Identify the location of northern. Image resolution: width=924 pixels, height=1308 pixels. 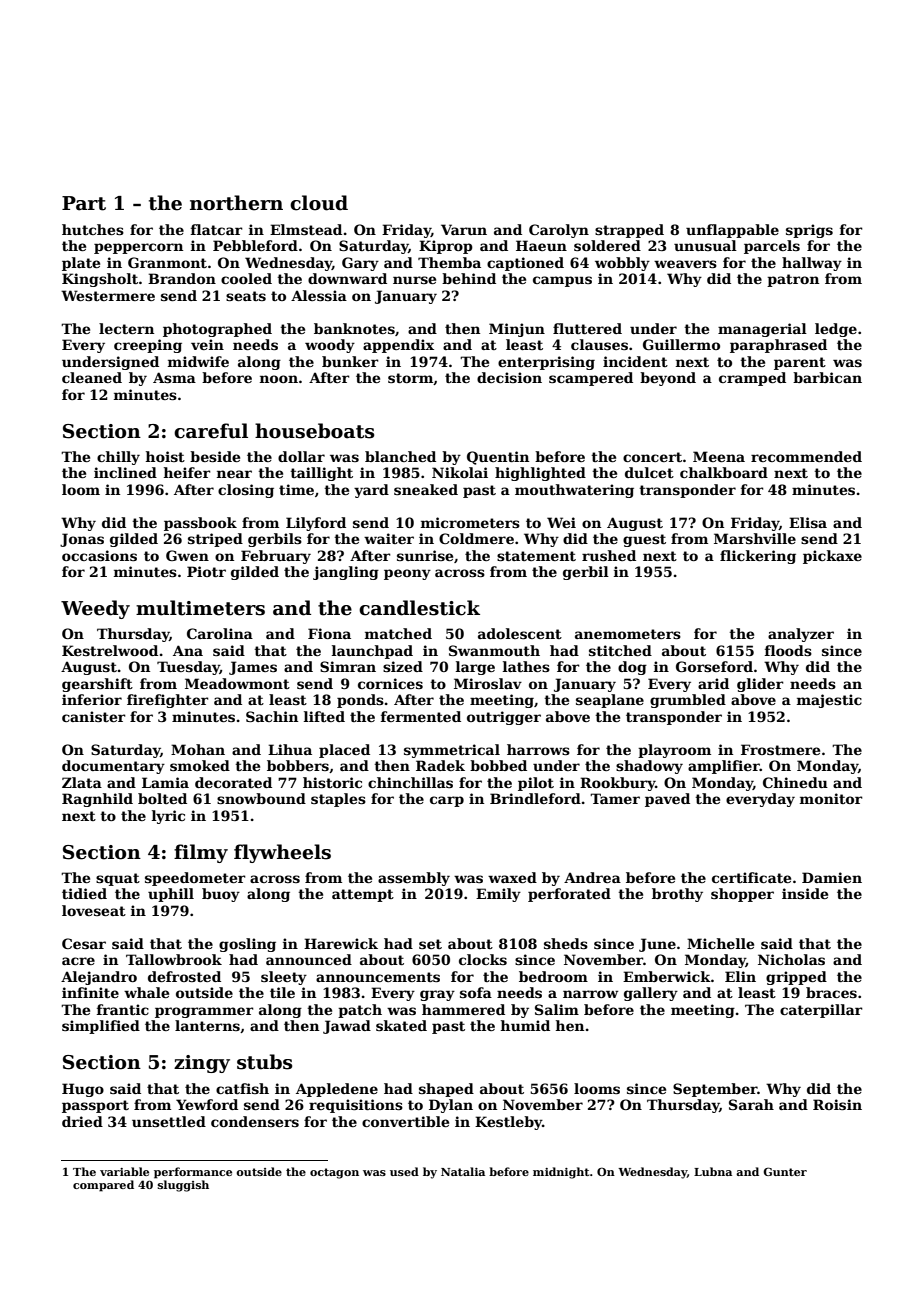
(236, 203).
